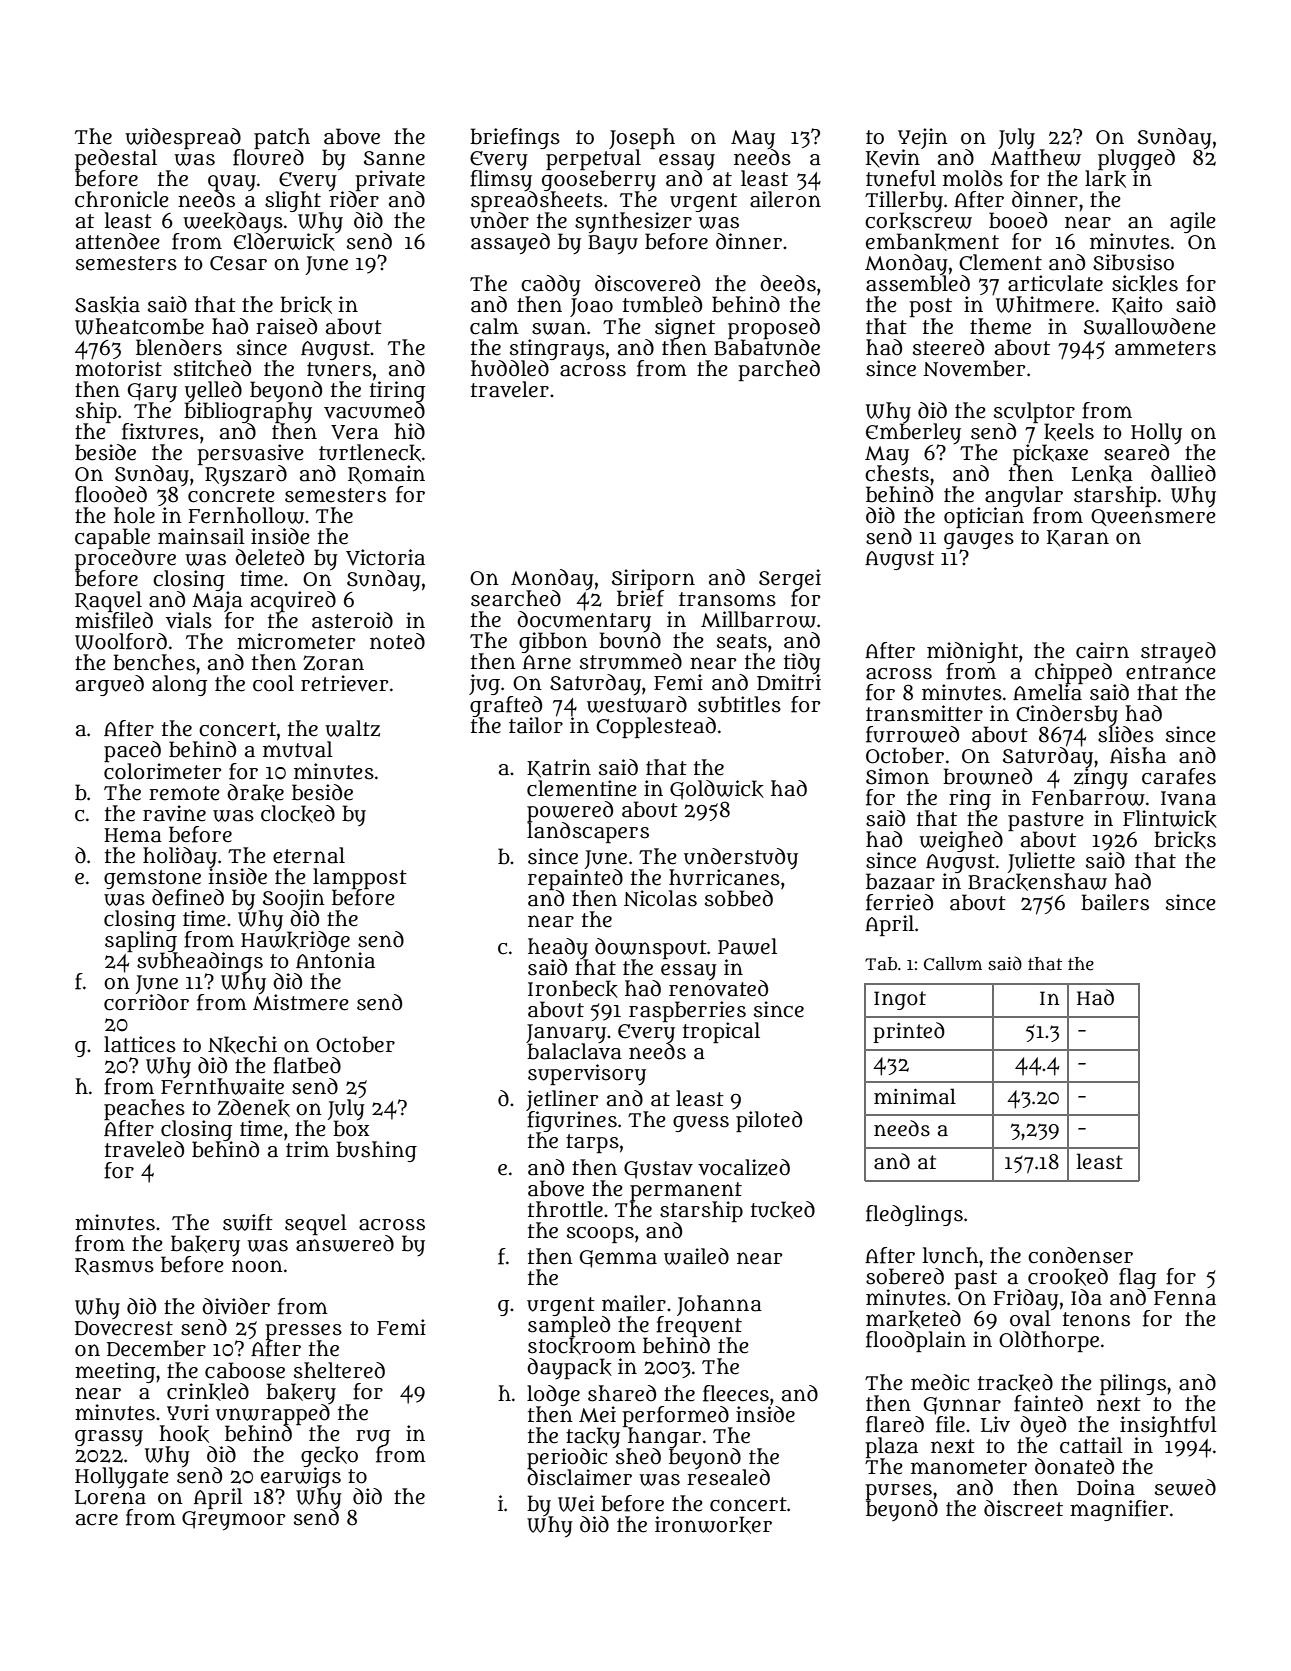 This page has height=1671, width=1291. What do you see at coordinates (1136, 159) in the page?
I see `plugged` at bounding box center [1136, 159].
